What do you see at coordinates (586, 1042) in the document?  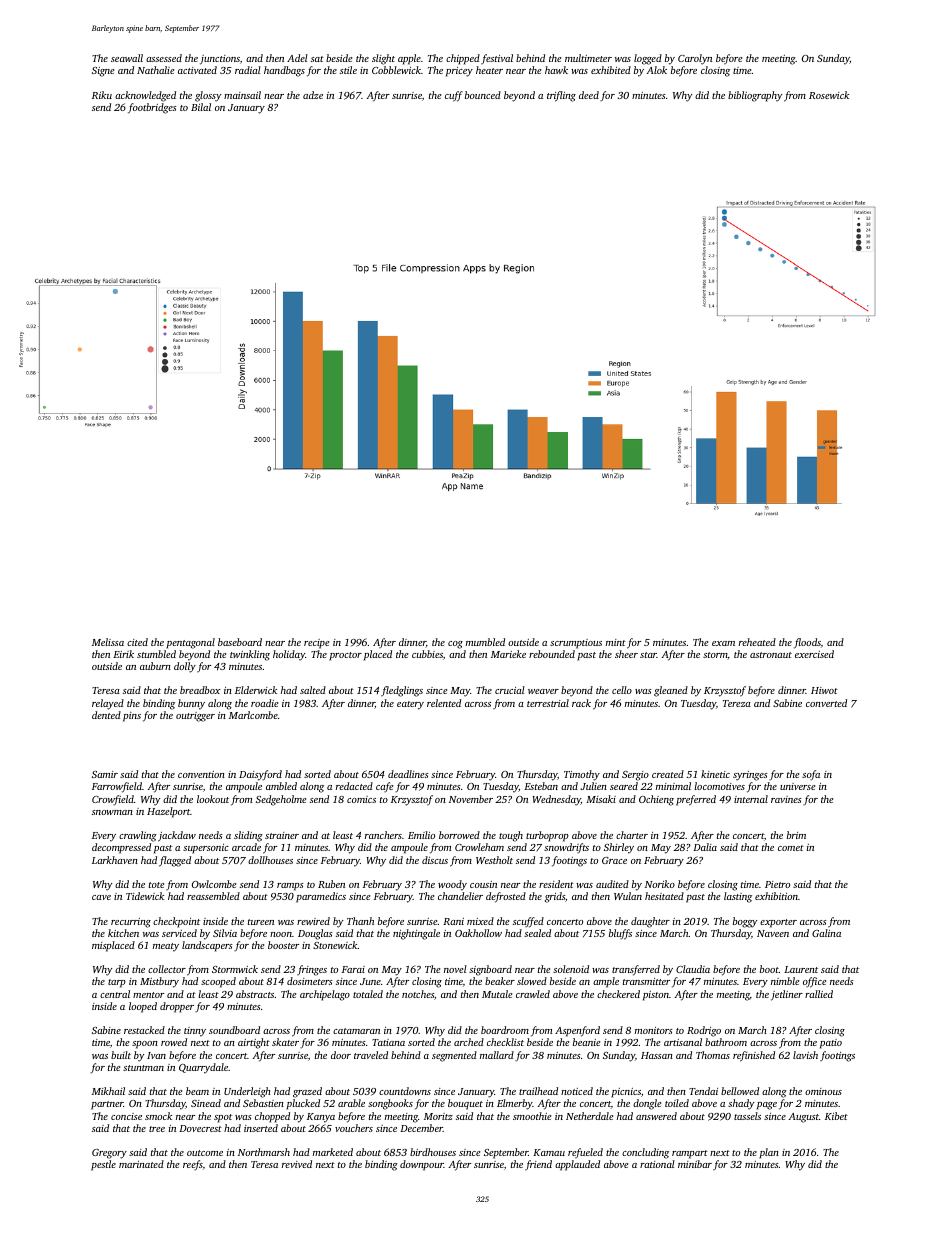 I see `beanie` at bounding box center [586, 1042].
